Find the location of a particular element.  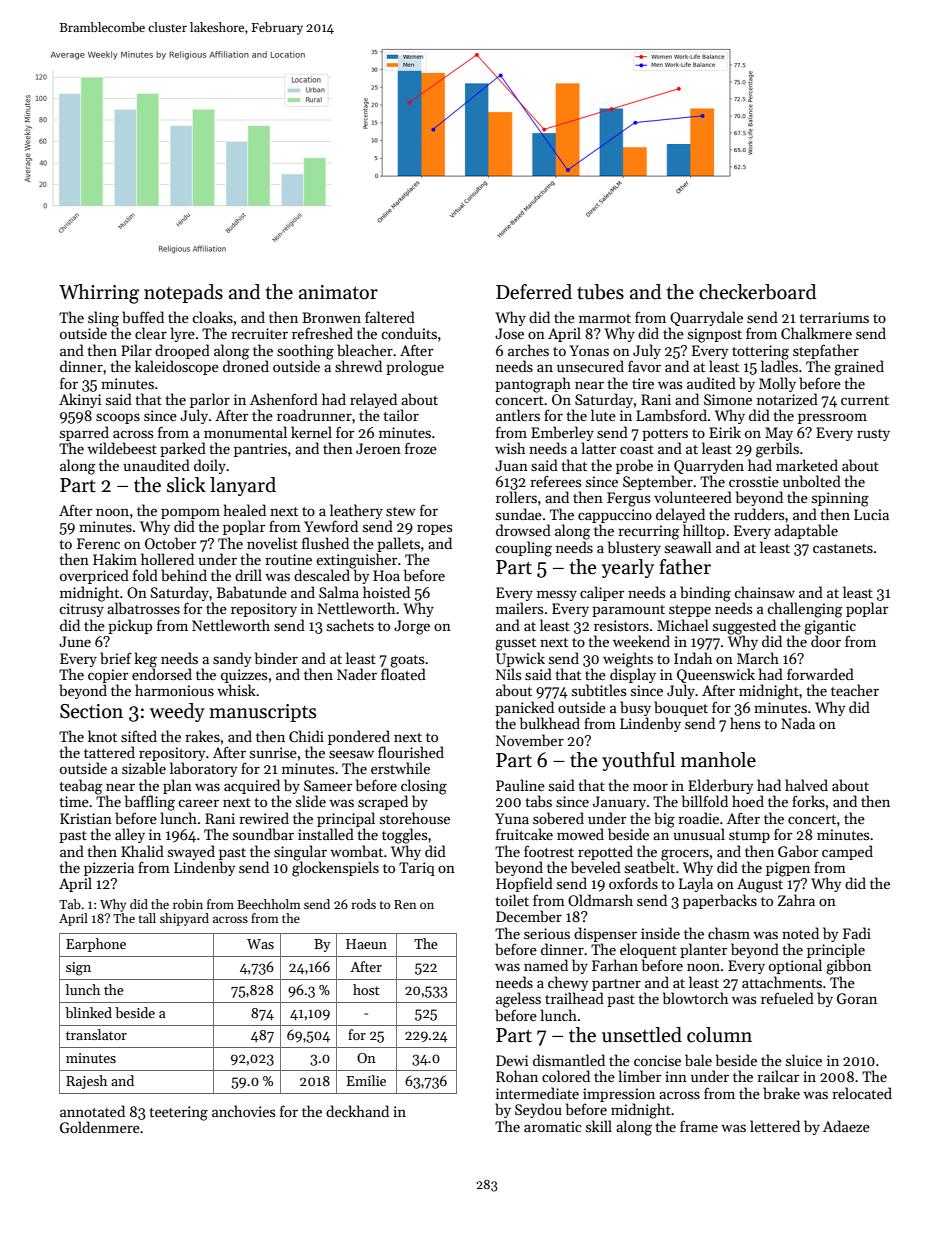

Nader is located at coordinates (357, 674).
